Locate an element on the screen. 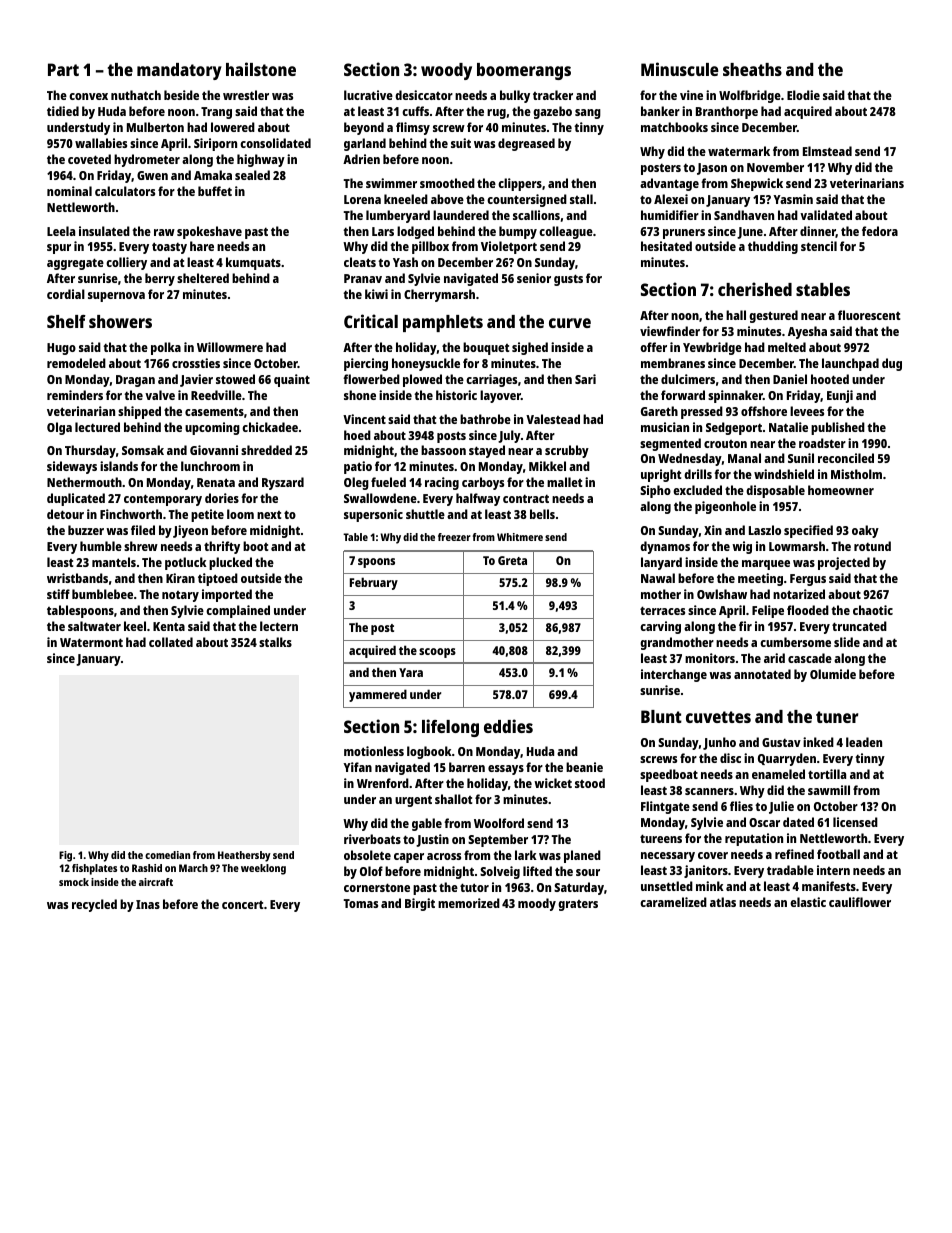  Laszlo is located at coordinates (765, 530).
